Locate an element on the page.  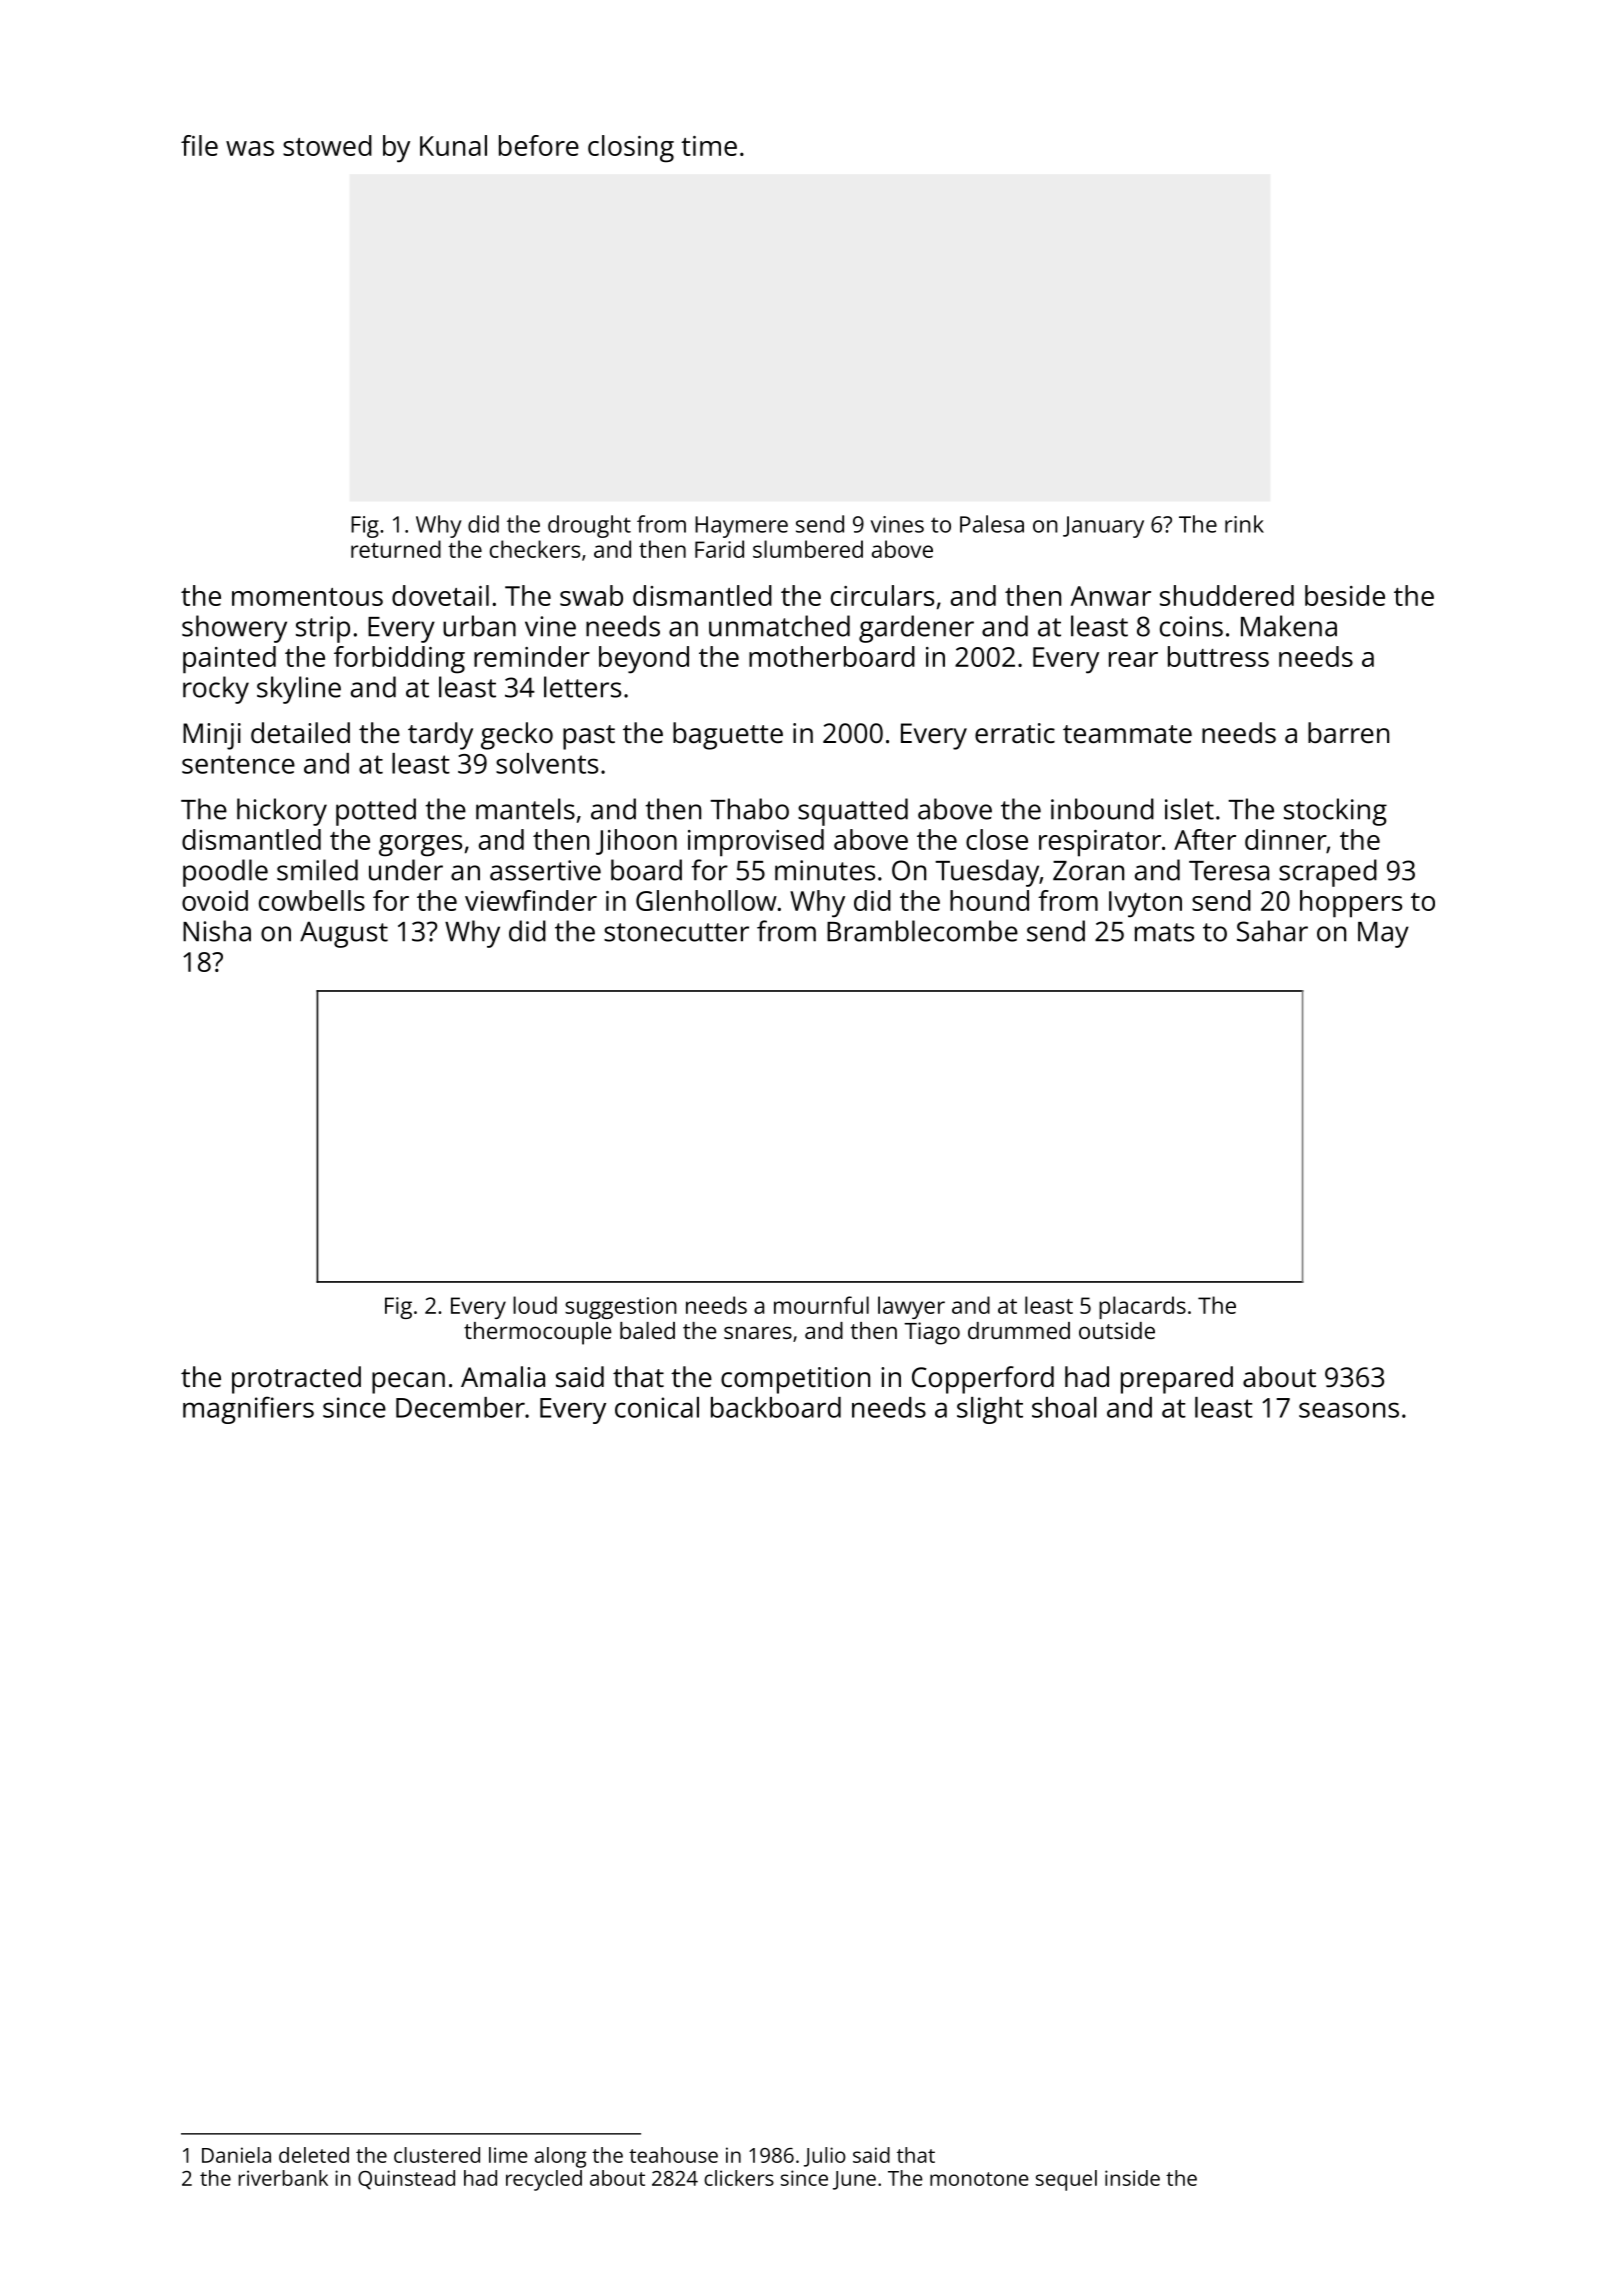
beside is located at coordinates (1345, 595).
